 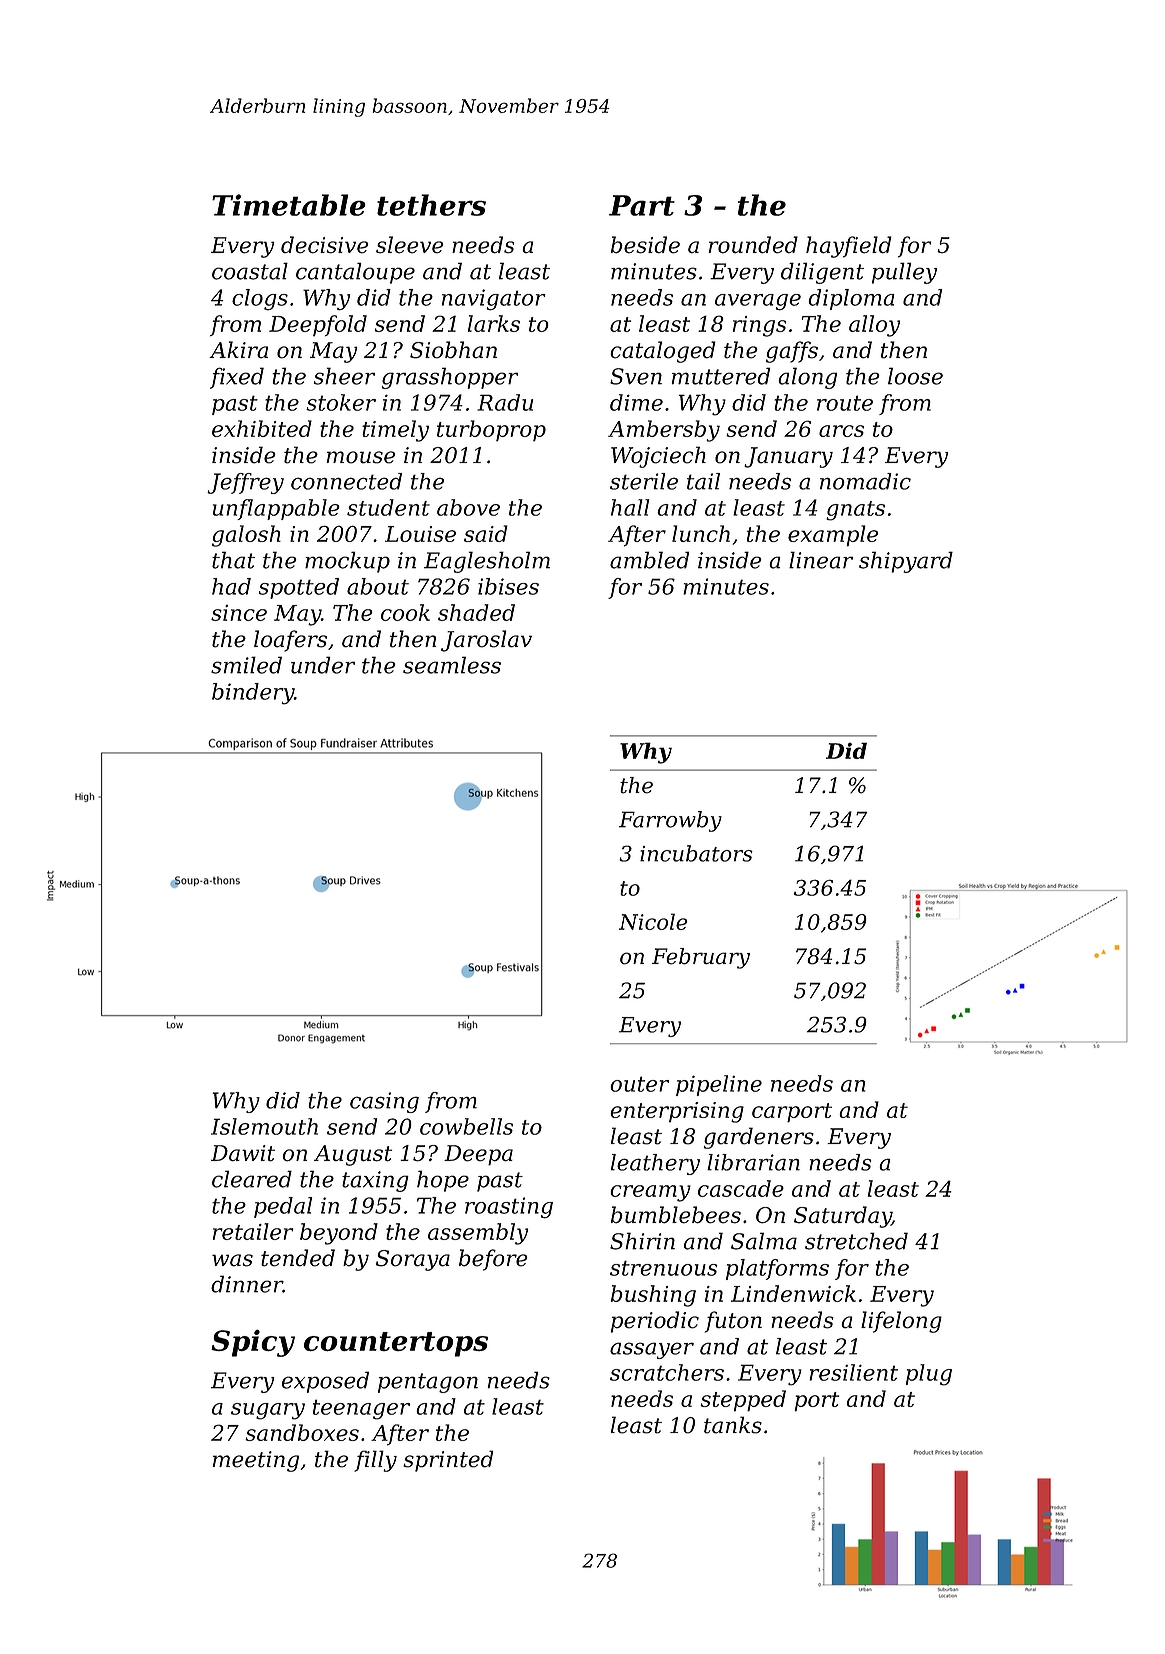 I want to click on tethers, so click(x=431, y=205).
